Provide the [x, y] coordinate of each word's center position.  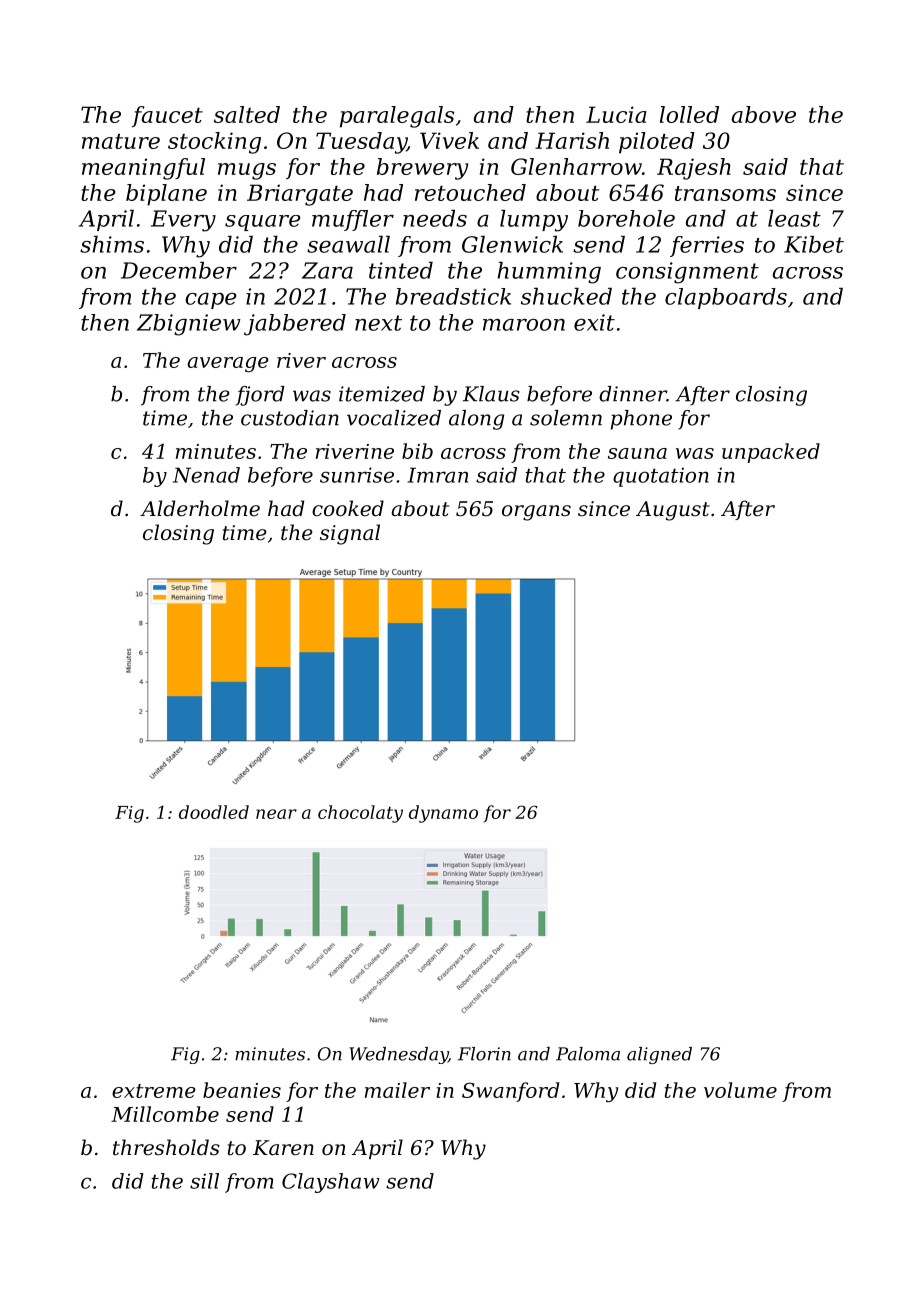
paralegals [397, 117]
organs [536, 513]
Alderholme [200, 508]
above [764, 114]
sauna [637, 453]
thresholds [166, 1147]
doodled [214, 812]
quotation [661, 477]
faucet [167, 116]
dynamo [443, 814]
